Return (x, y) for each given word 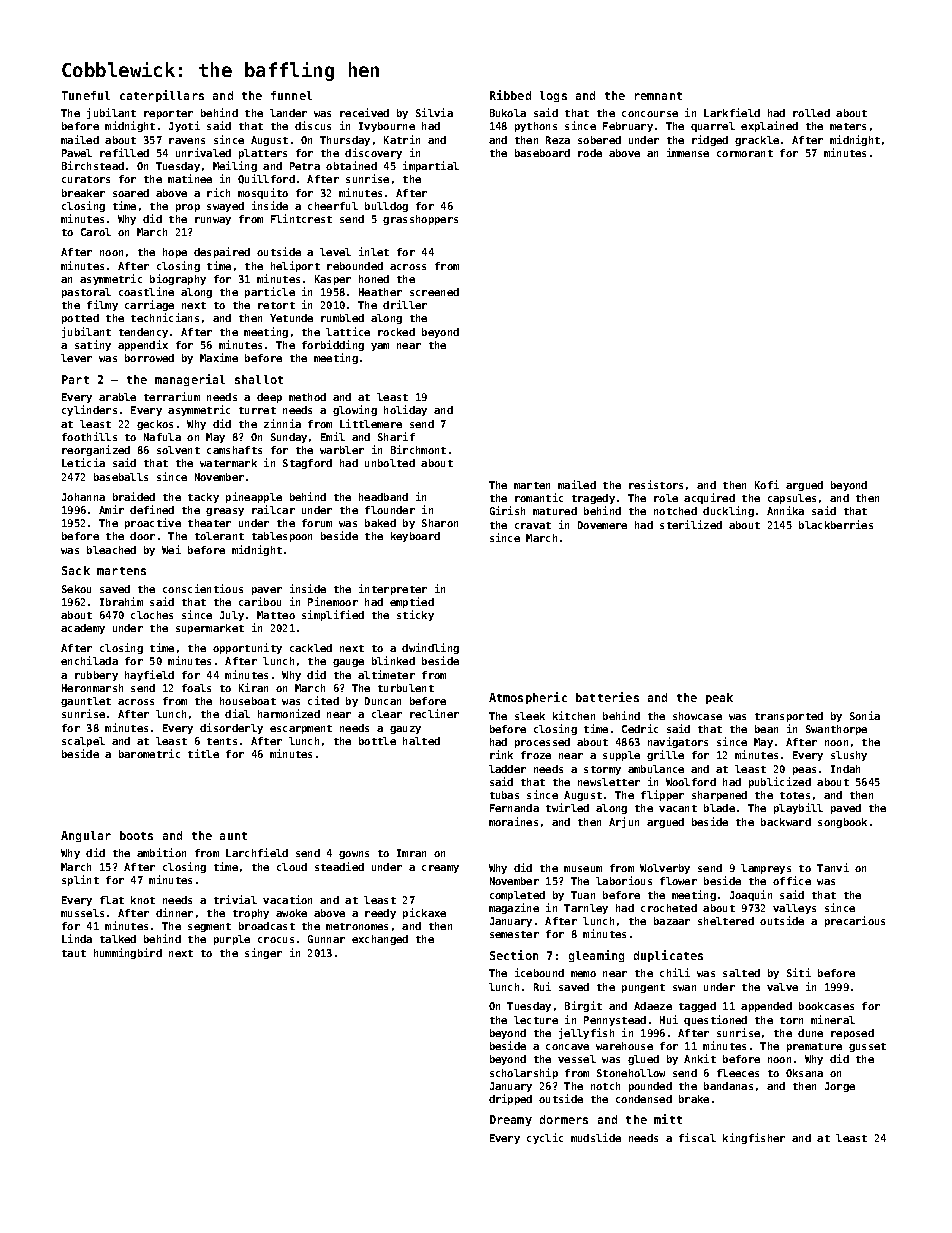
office (792, 880)
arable (117, 397)
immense (688, 152)
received (364, 112)
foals (196, 688)
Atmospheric (528, 698)
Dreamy (511, 1120)
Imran (411, 853)
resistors (656, 484)
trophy (251, 914)
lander (288, 113)
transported (789, 717)
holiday (405, 410)
